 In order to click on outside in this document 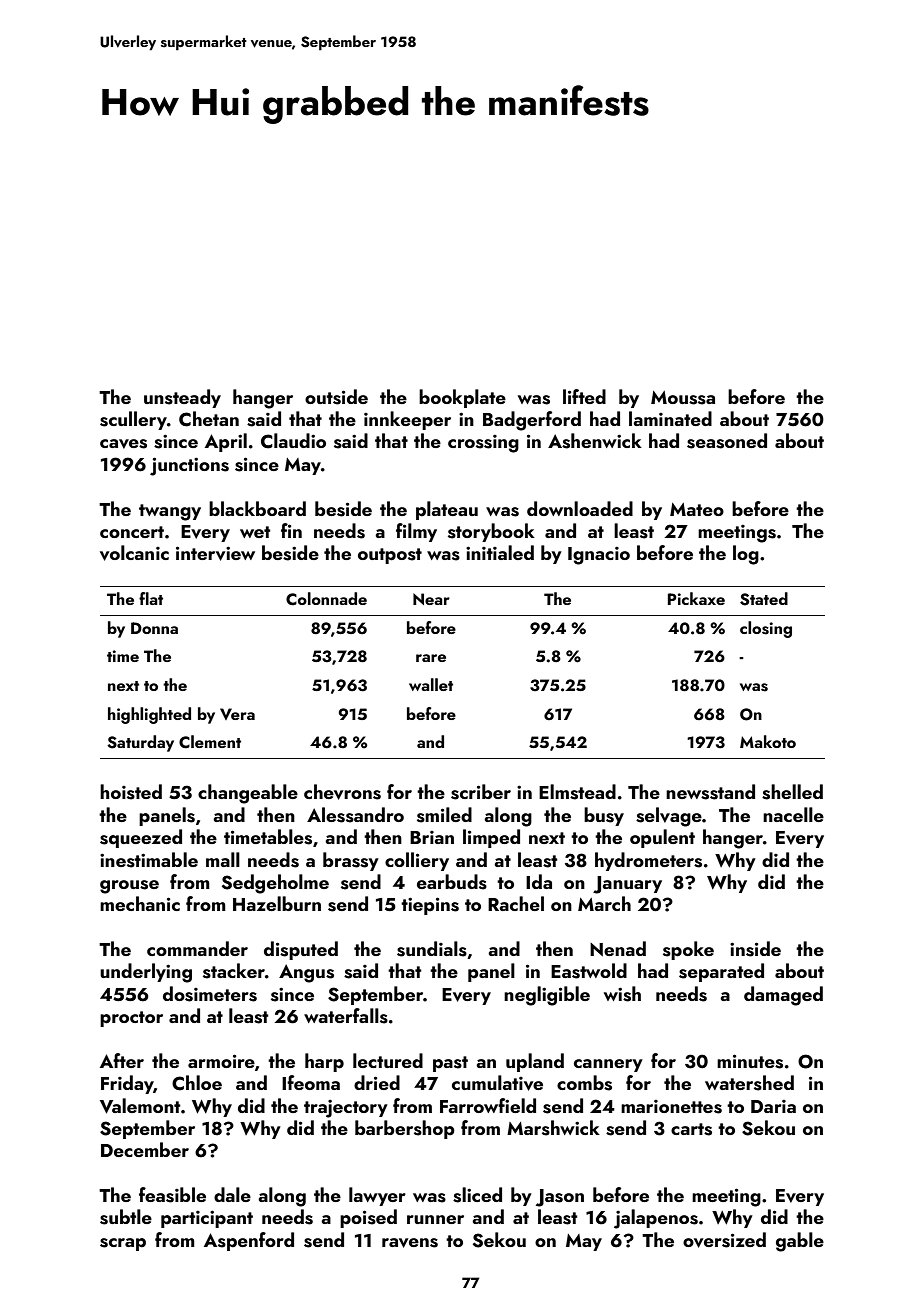, I will do `click(336, 397)`.
